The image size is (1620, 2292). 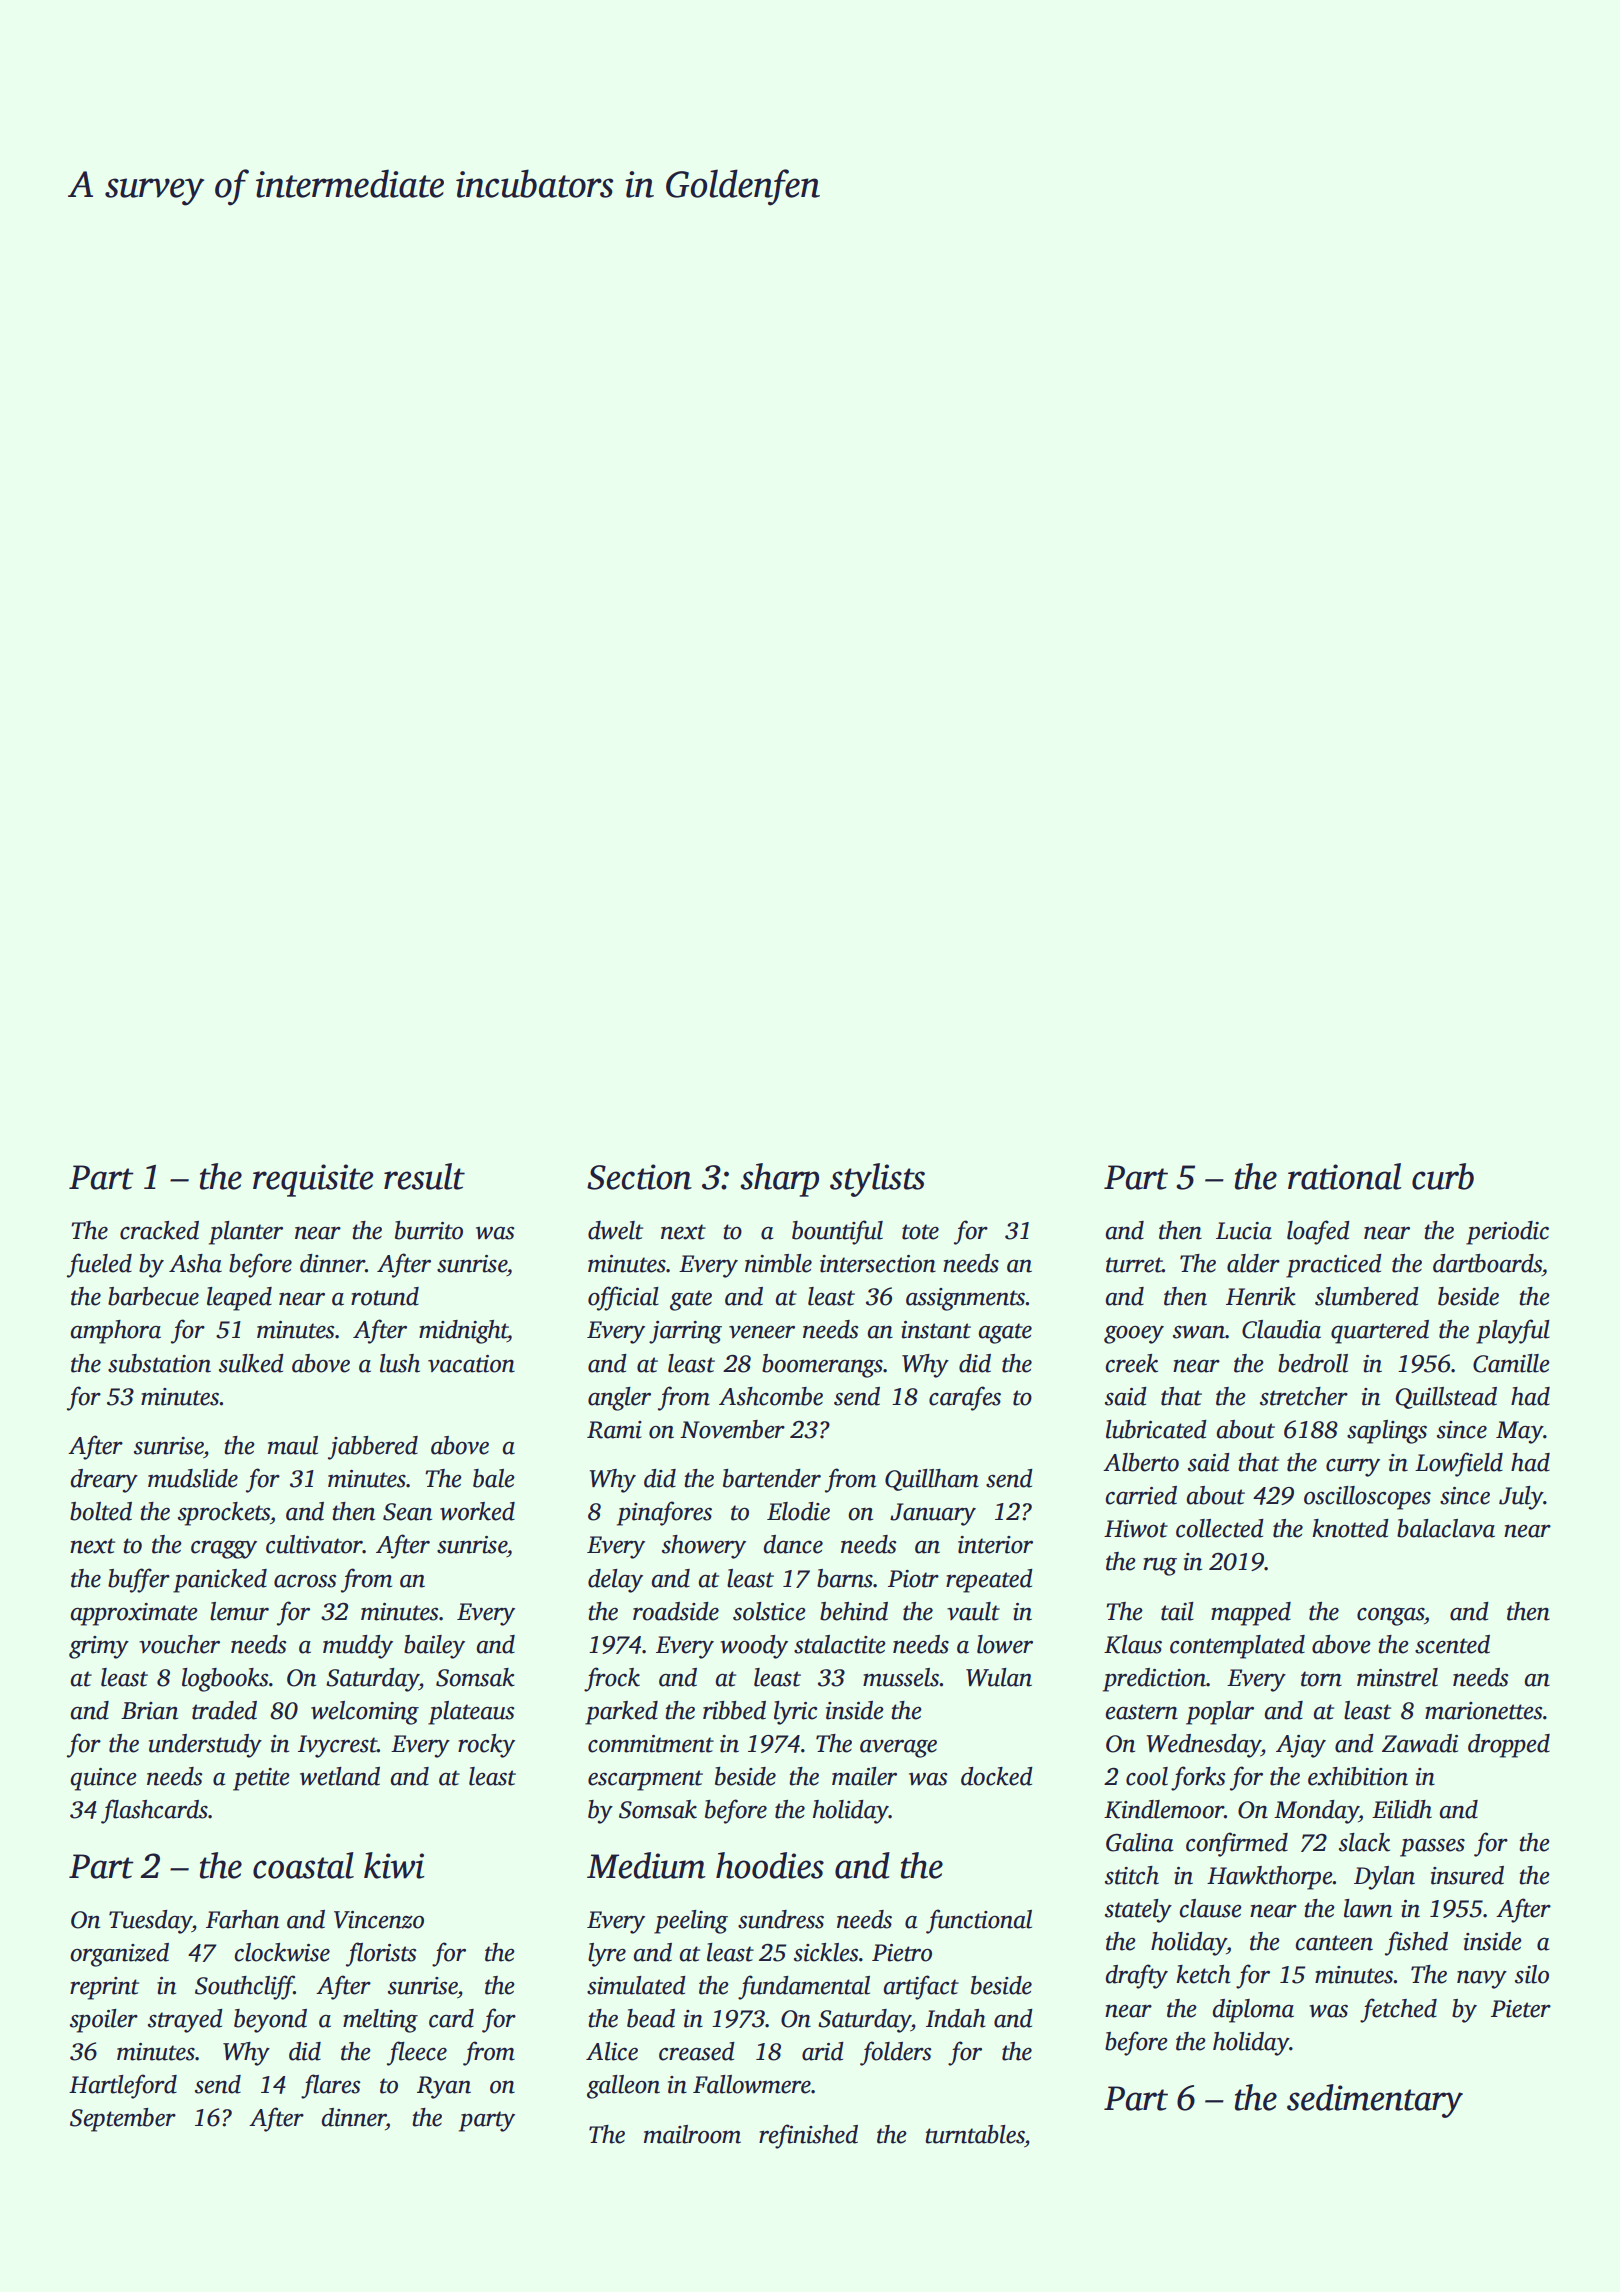 What do you see at coordinates (159, 1363) in the document?
I see `substation` at bounding box center [159, 1363].
